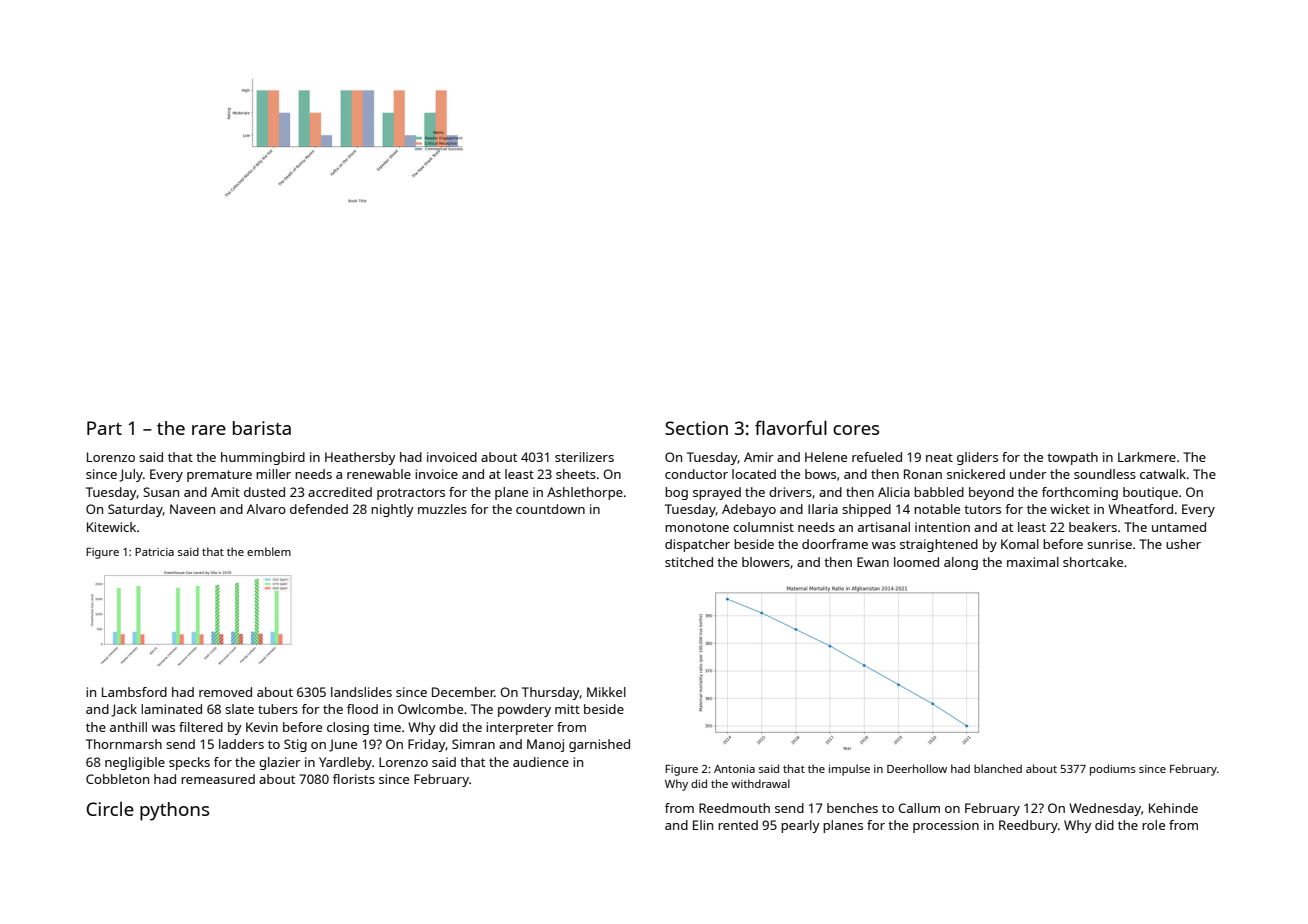 This document has height=924, width=1308. I want to click on removed, so click(225, 692).
